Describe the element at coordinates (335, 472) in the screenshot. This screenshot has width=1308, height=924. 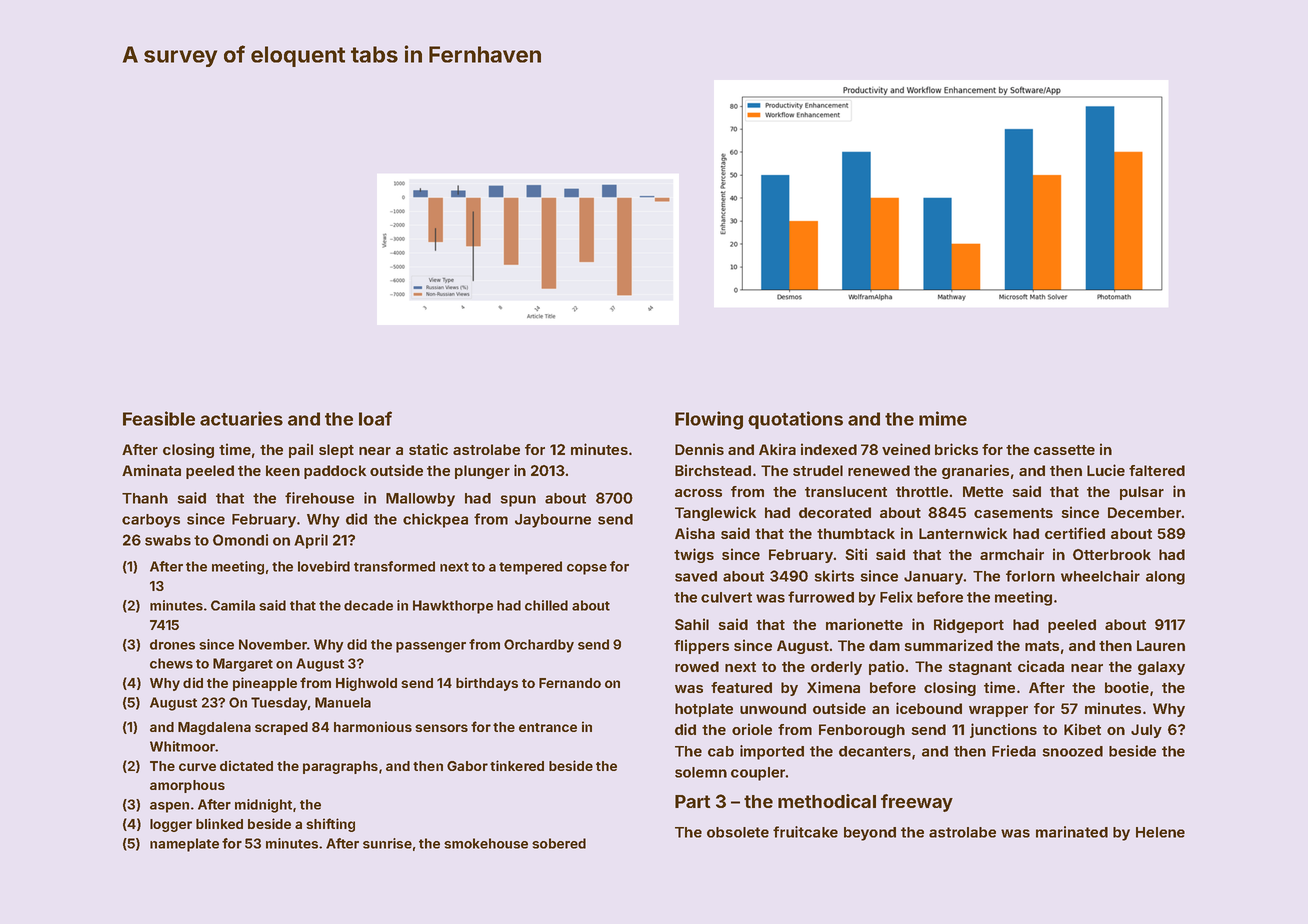
I see `paddock` at that location.
